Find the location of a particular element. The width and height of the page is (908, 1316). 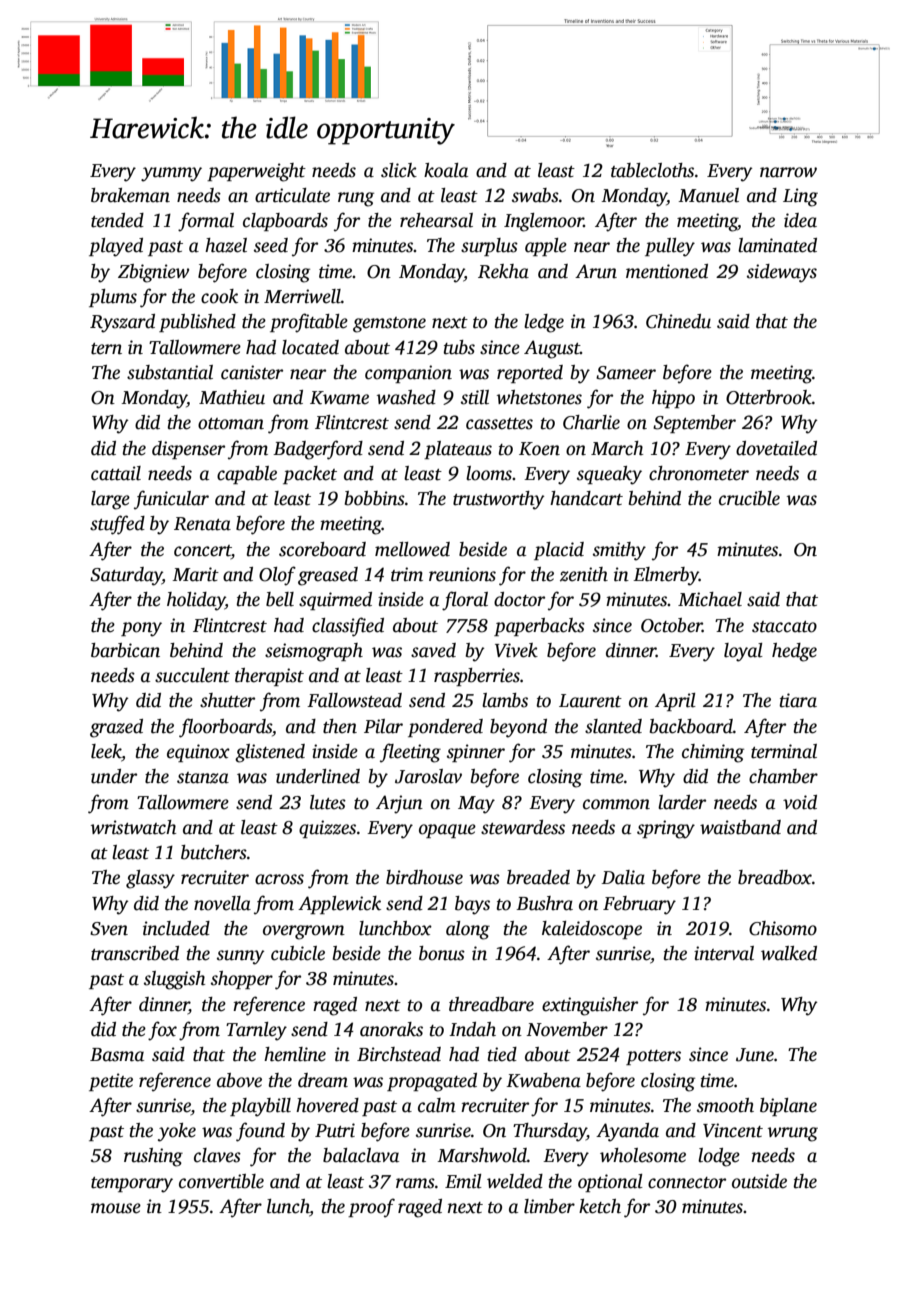

succulent is located at coordinates (192, 675).
